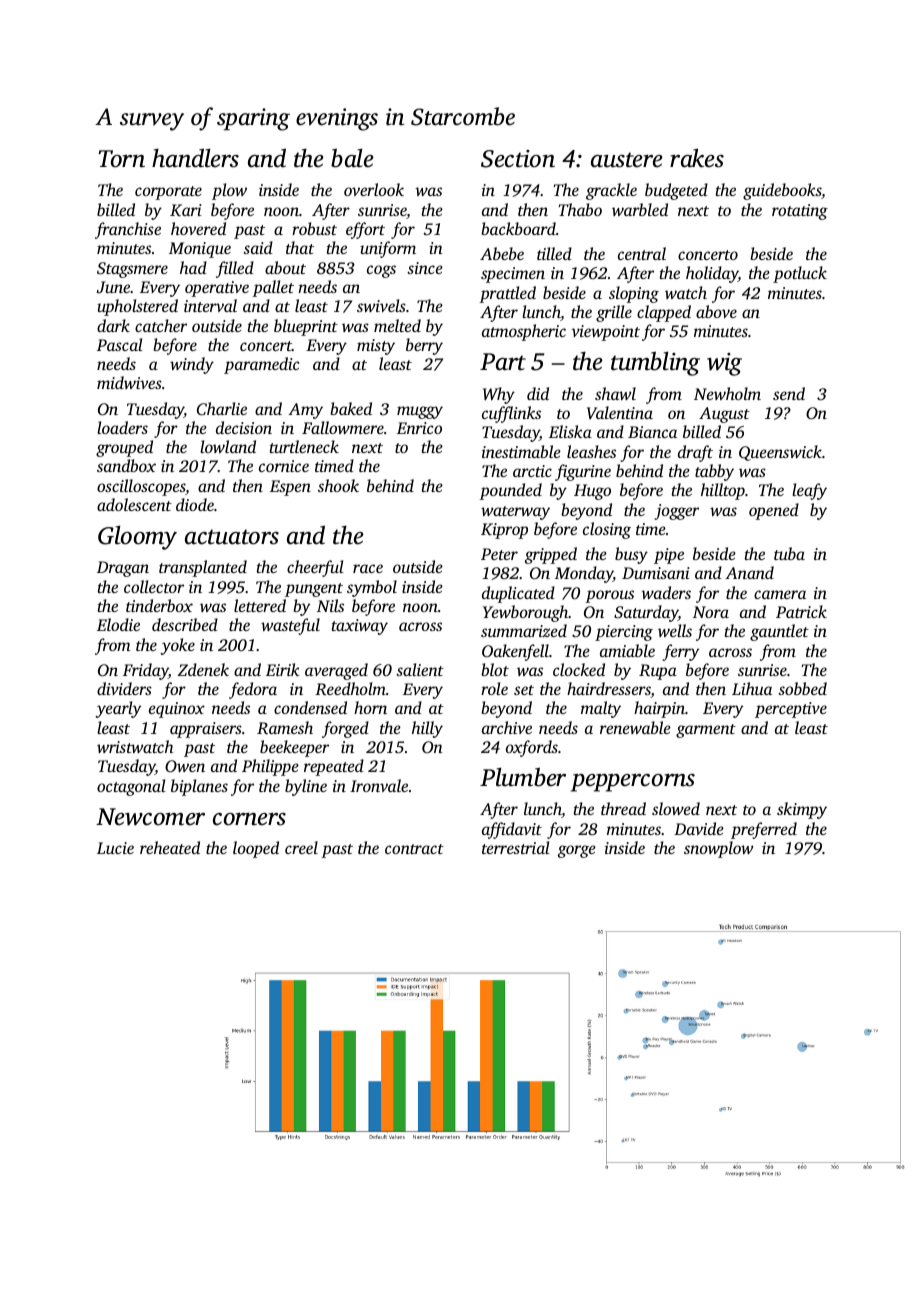  Describe the element at coordinates (635, 727) in the screenshot. I see `renewable` at that location.
